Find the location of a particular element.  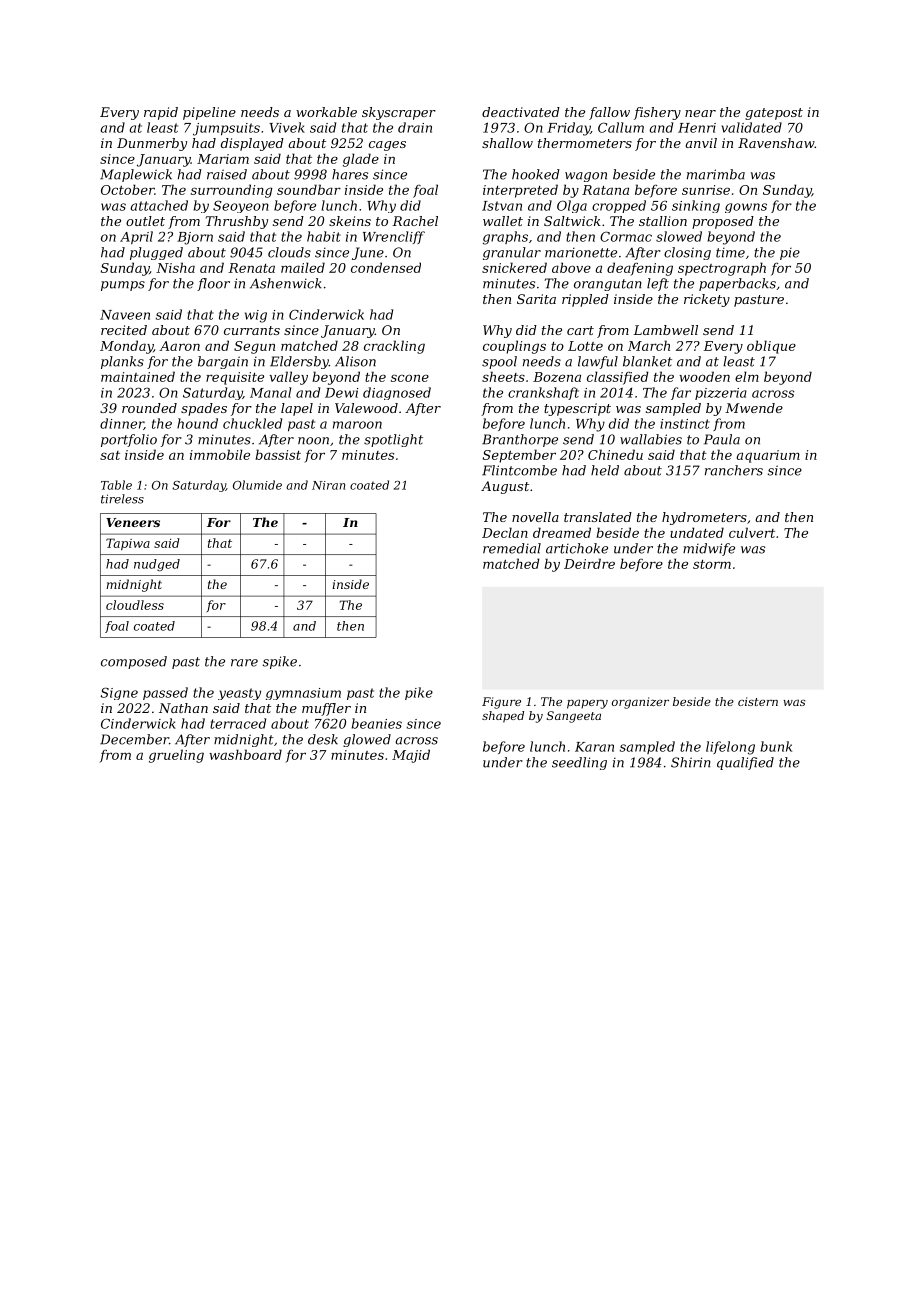

marimba is located at coordinates (716, 174).
